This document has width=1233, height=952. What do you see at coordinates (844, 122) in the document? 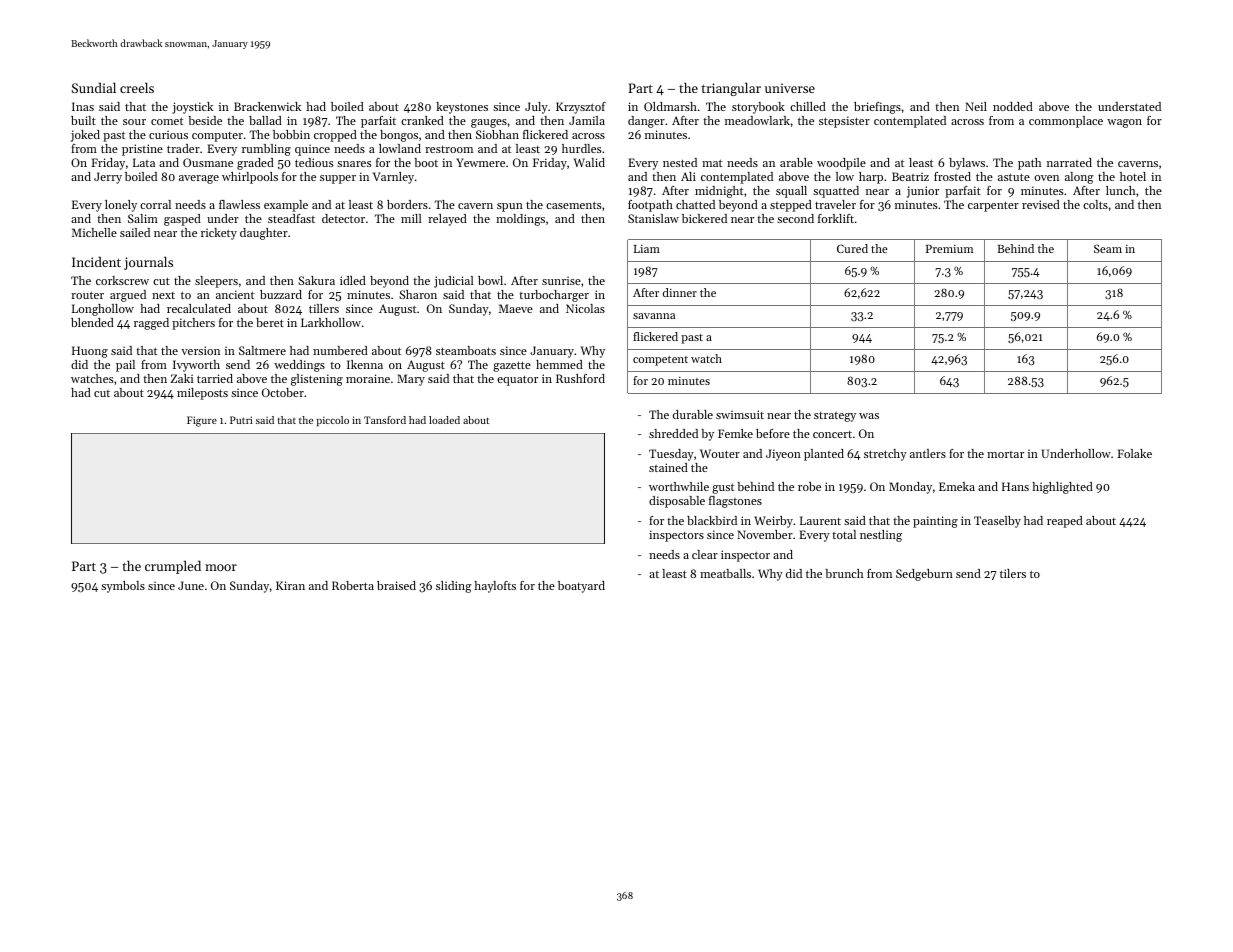
I see `stepsister` at bounding box center [844, 122].
